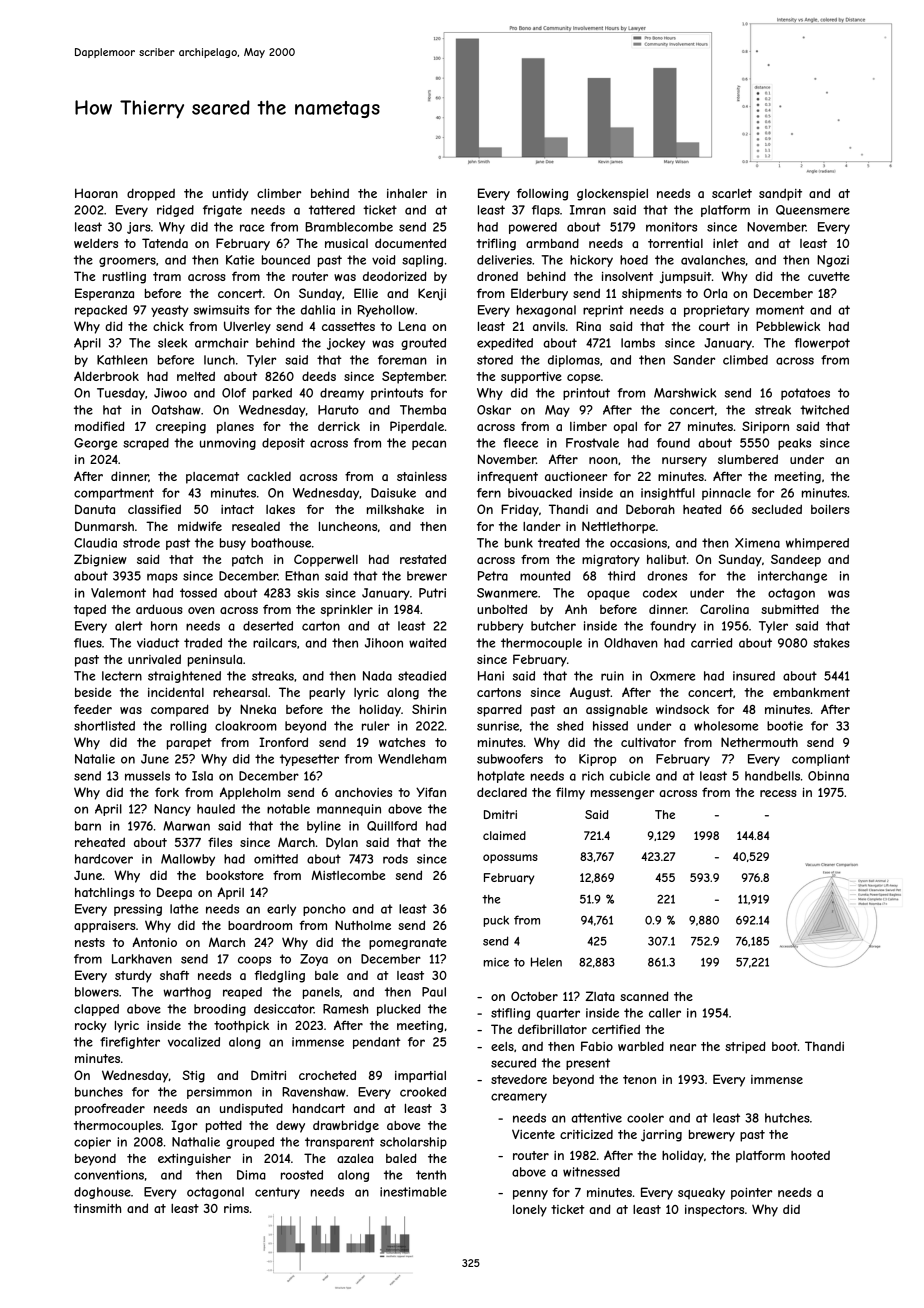 Image resolution: width=924 pixels, height=1308 pixels. What do you see at coordinates (142, 959) in the screenshot?
I see `Larkhaven` at bounding box center [142, 959].
